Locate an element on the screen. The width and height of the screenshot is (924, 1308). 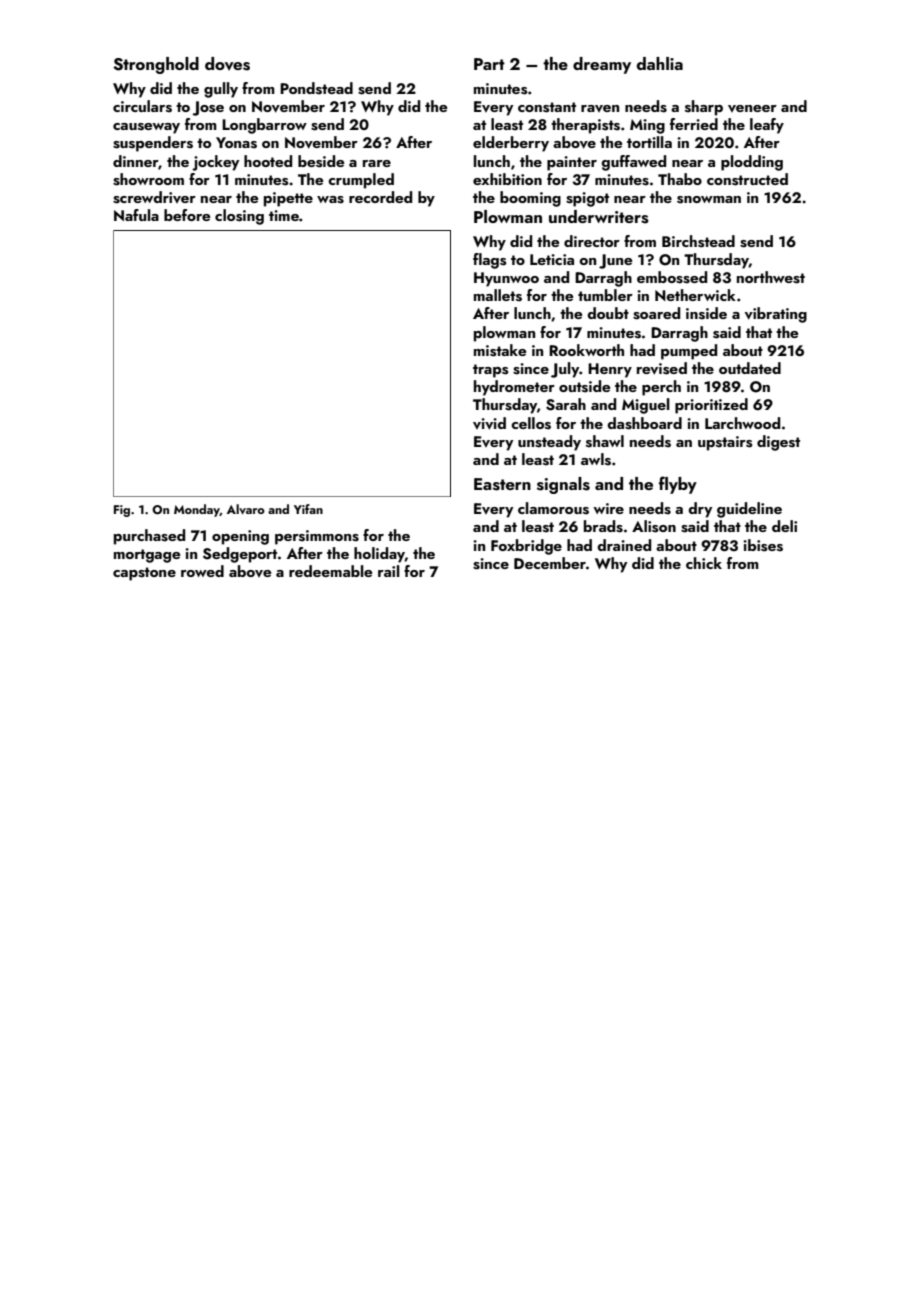
constant is located at coordinates (547, 107).
